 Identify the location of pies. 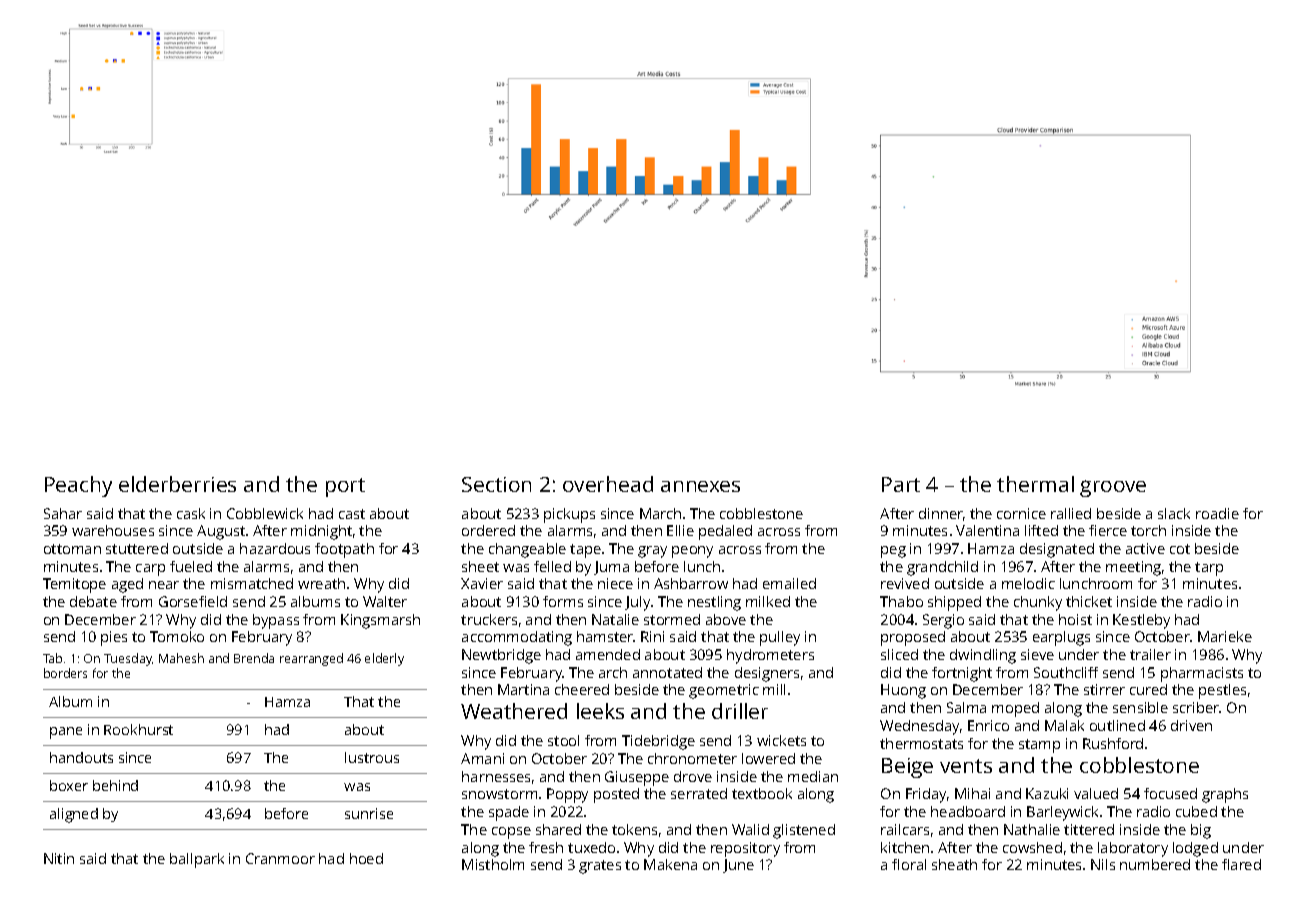
(114, 638).
